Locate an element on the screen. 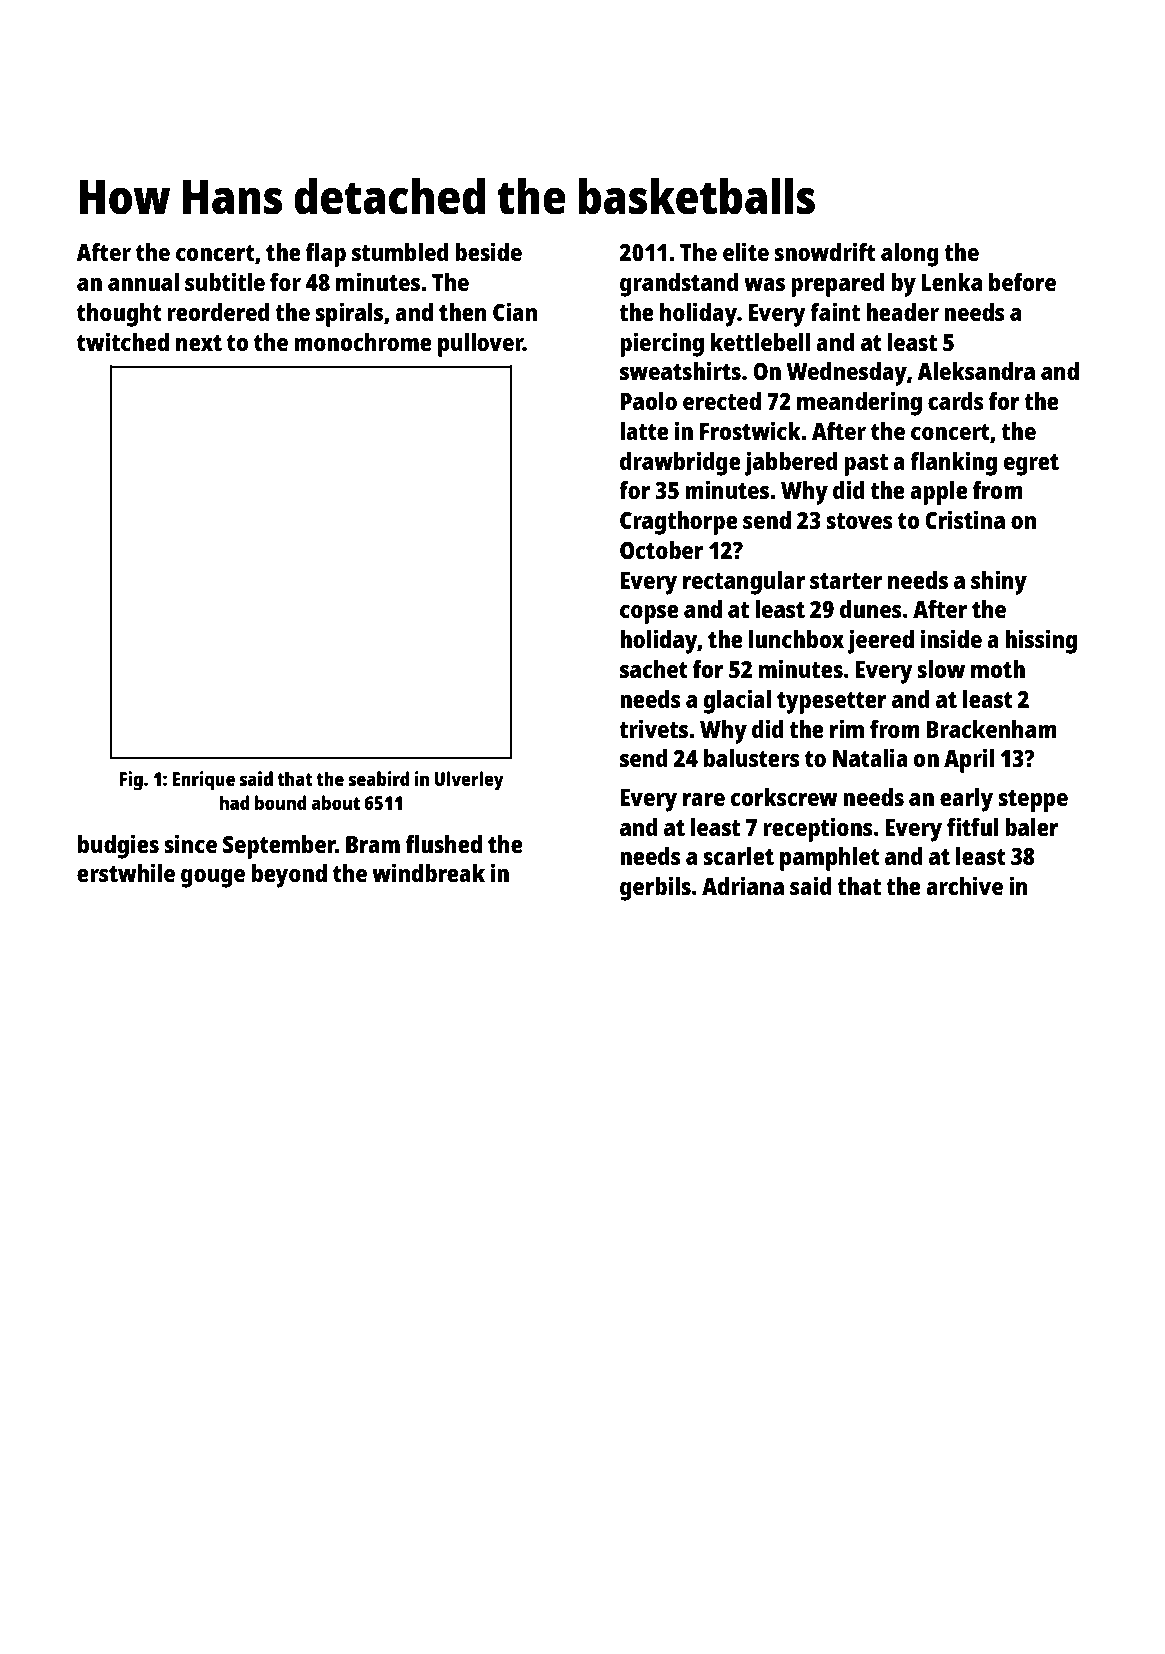  budgies is located at coordinates (118, 846).
